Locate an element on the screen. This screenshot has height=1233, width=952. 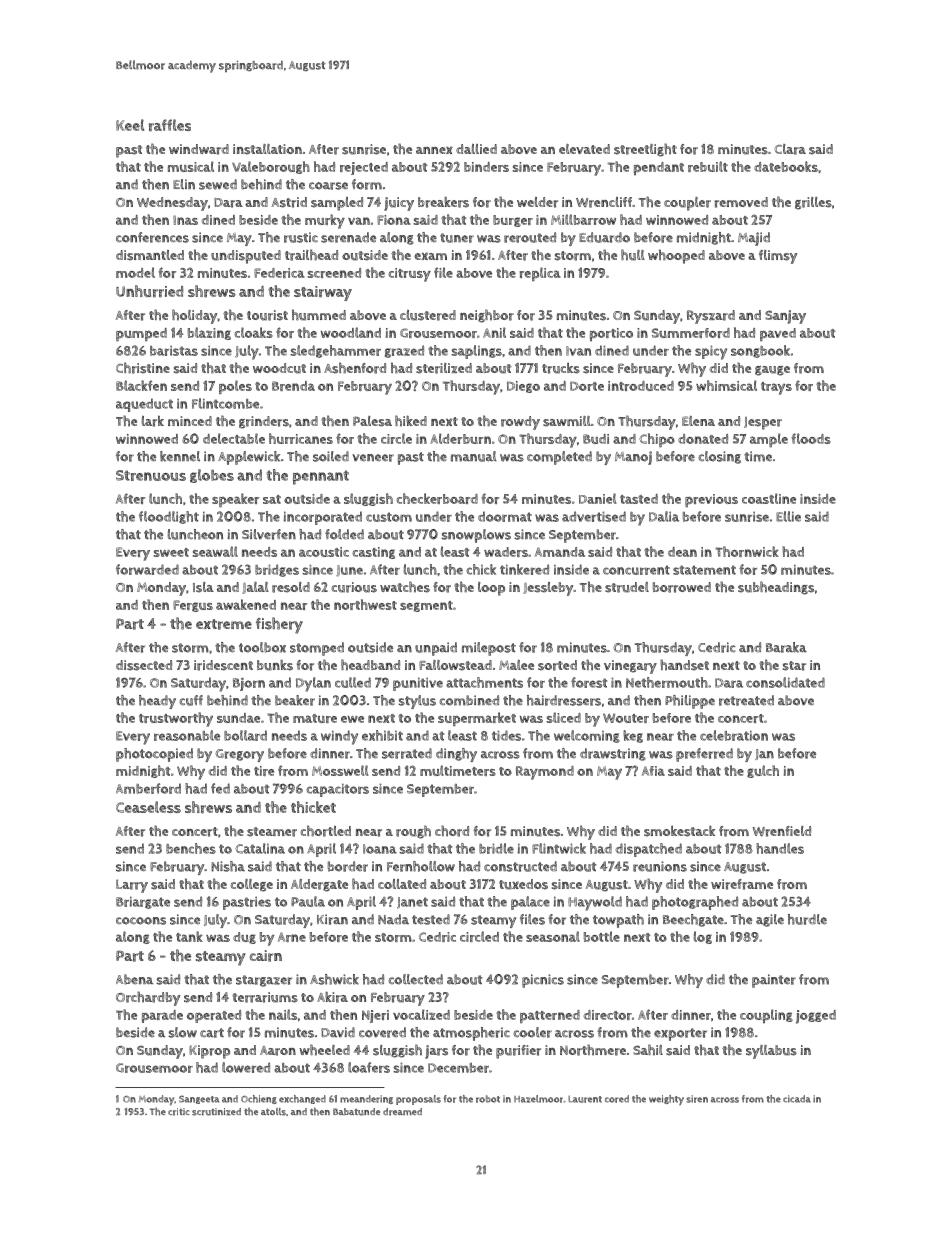
trucks is located at coordinates (561, 368).
